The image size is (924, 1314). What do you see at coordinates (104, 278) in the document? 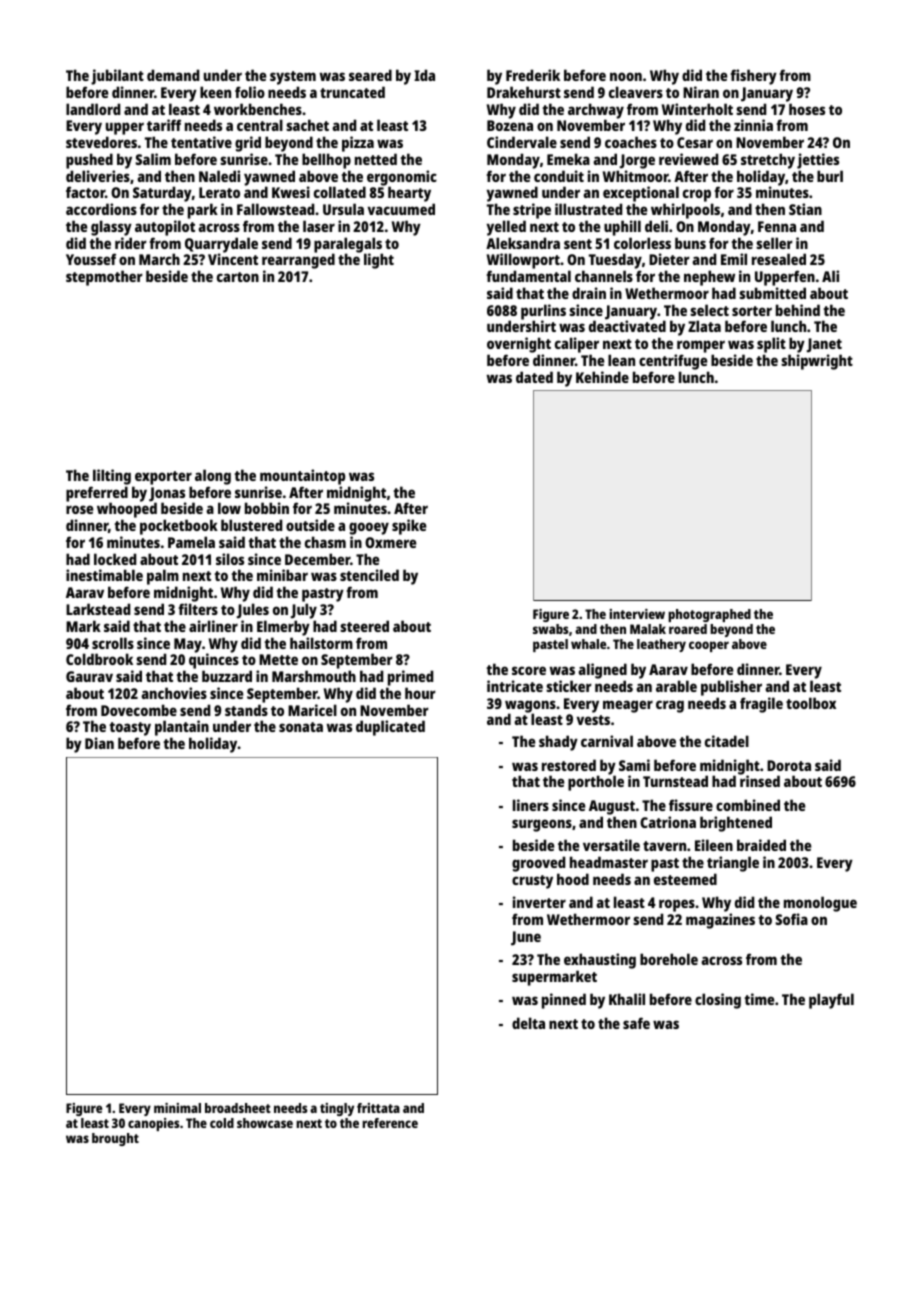
I see `stepmother` at bounding box center [104, 278].
